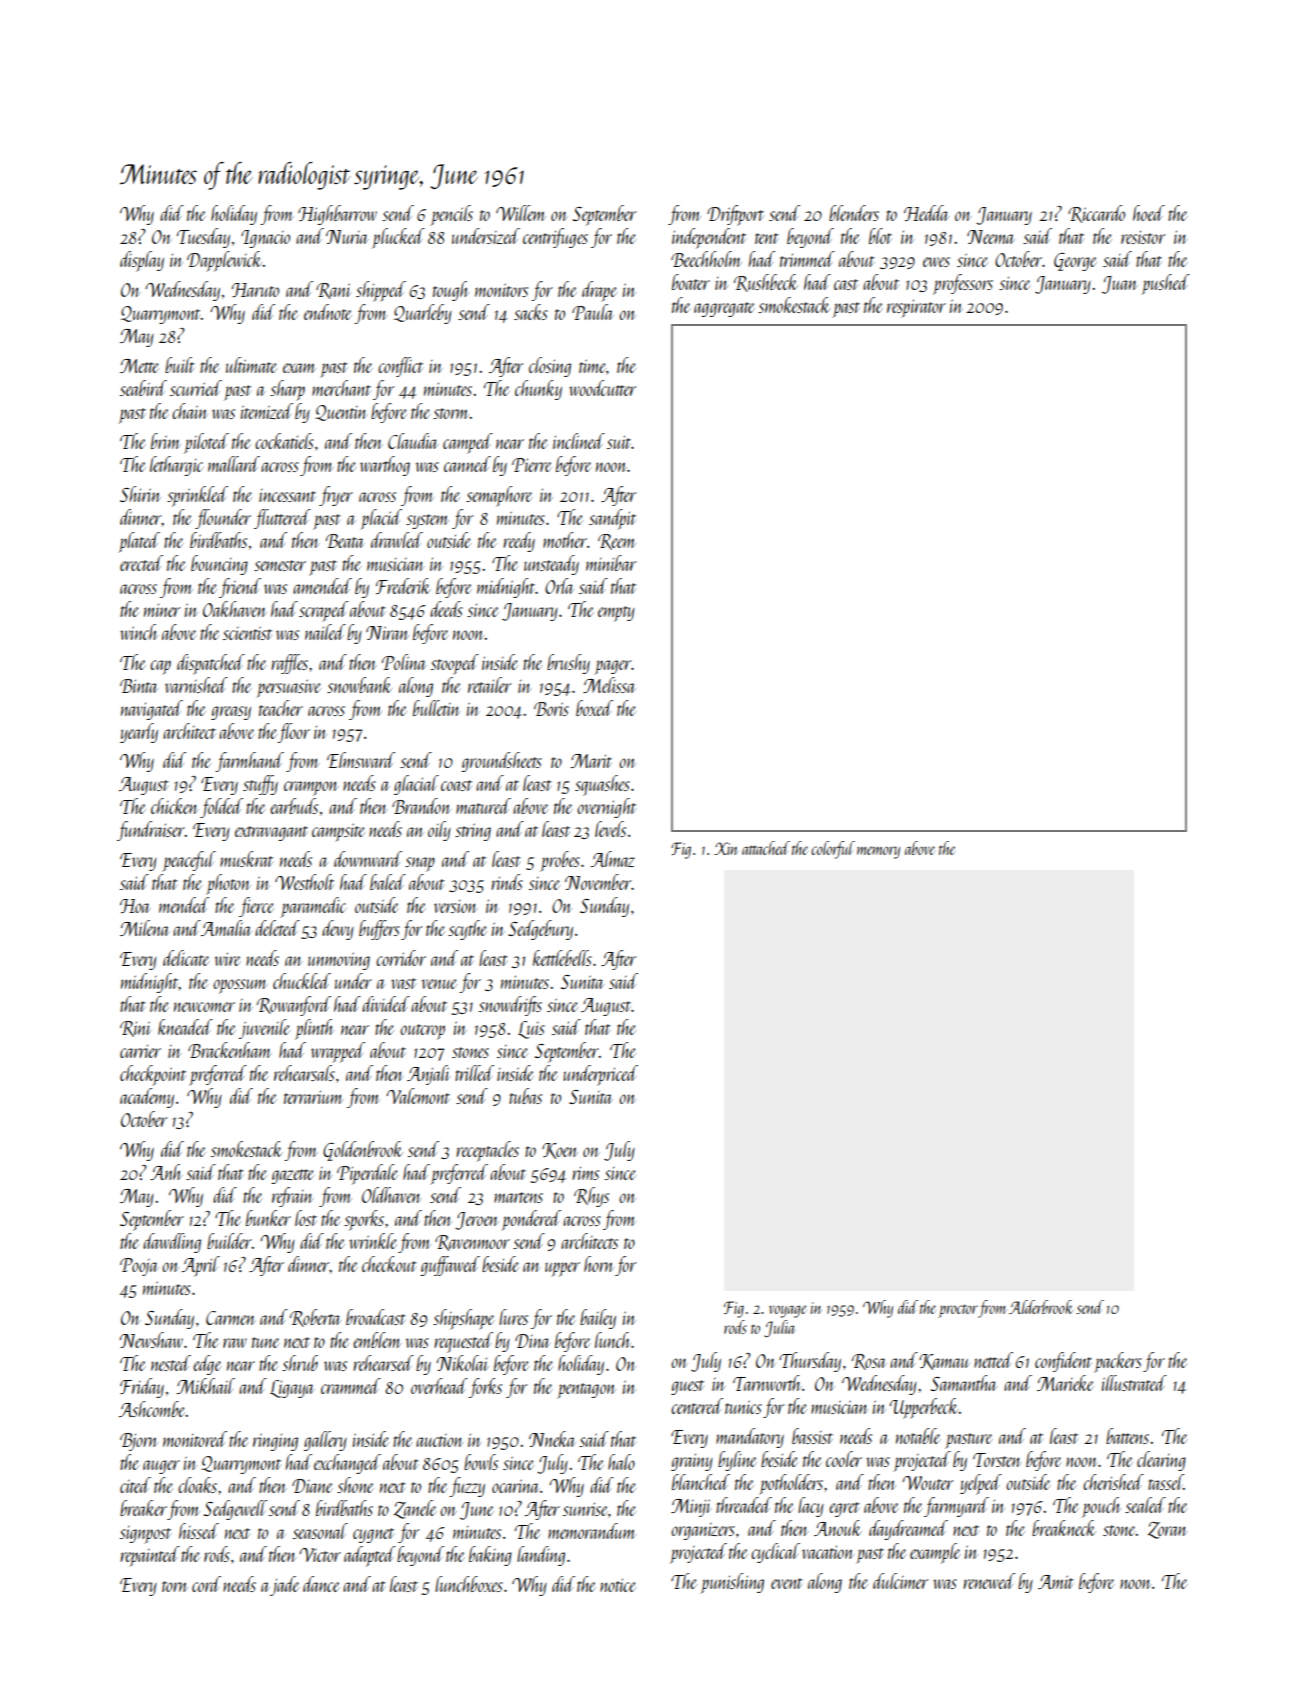  I want to click on reedy, so click(519, 542).
